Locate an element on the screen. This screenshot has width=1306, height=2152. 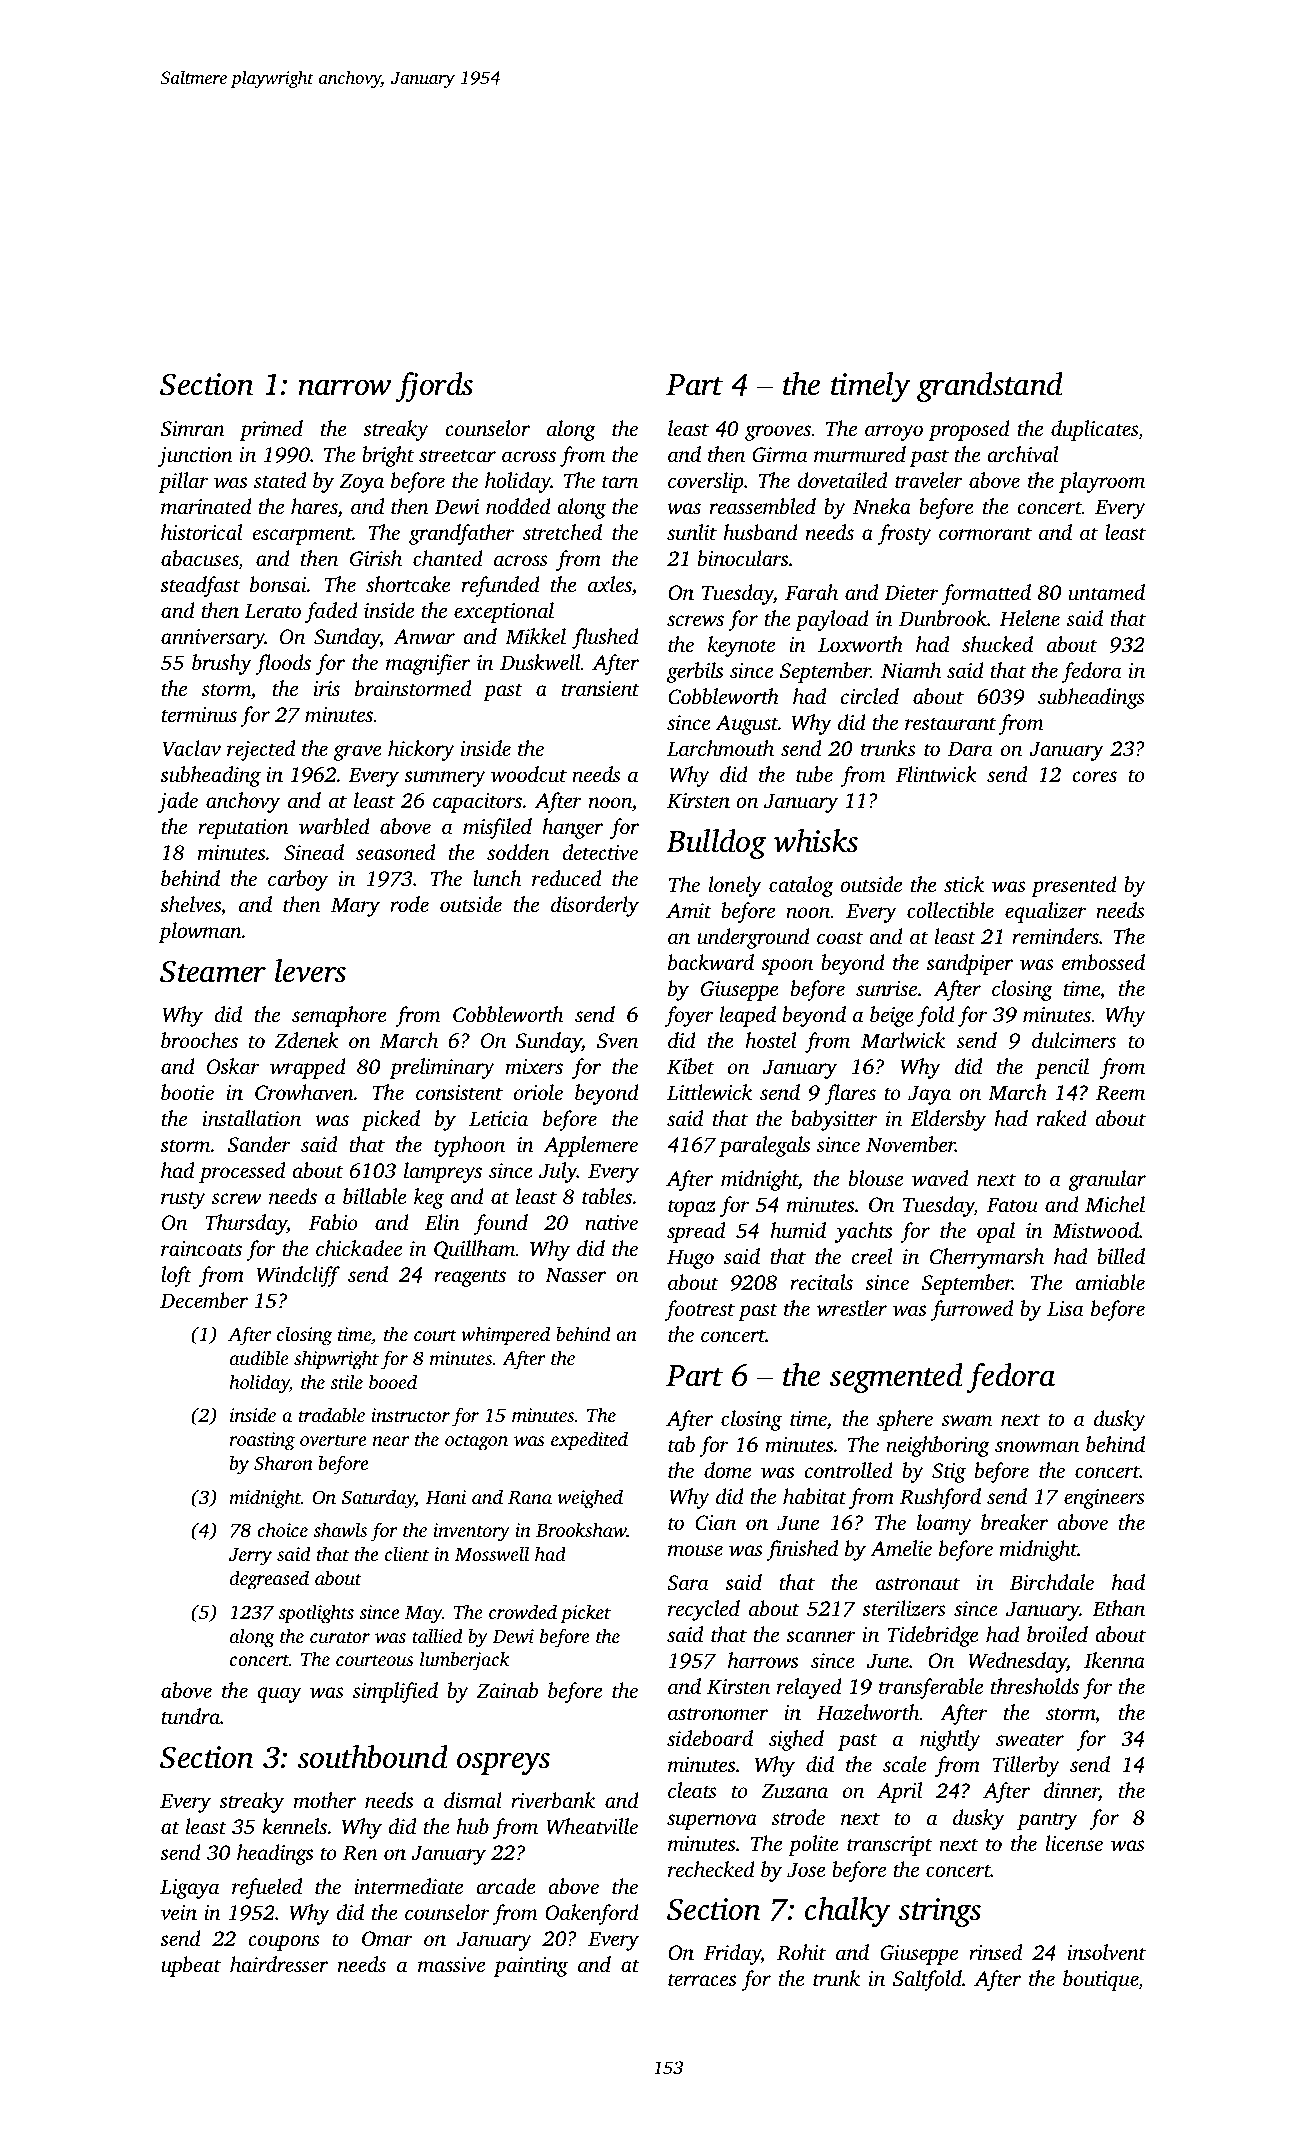
restaurant is located at coordinates (950, 723).
